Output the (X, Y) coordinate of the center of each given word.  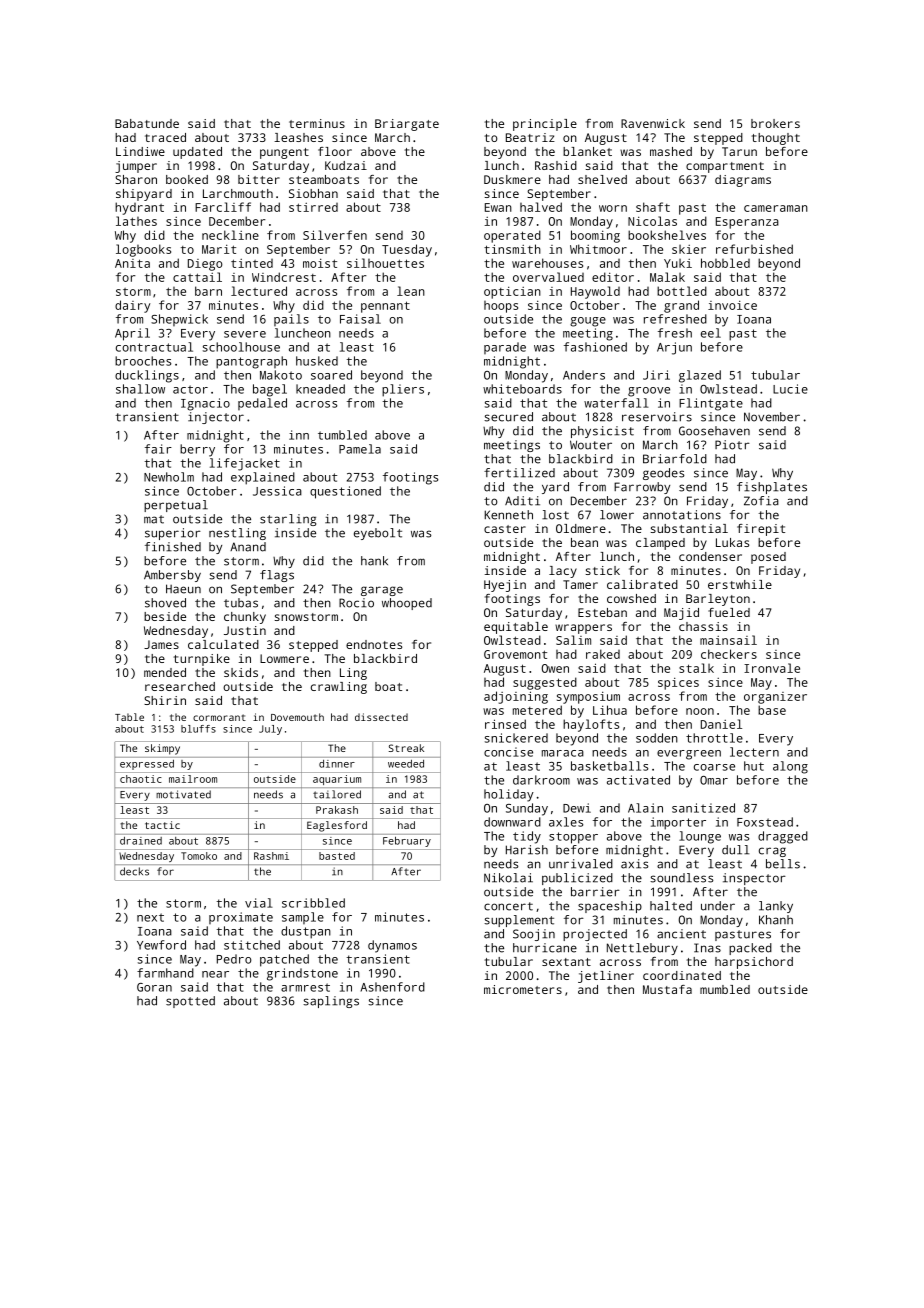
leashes (298, 137)
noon (700, 711)
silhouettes (385, 263)
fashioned (595, 347)
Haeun (183, 589)
